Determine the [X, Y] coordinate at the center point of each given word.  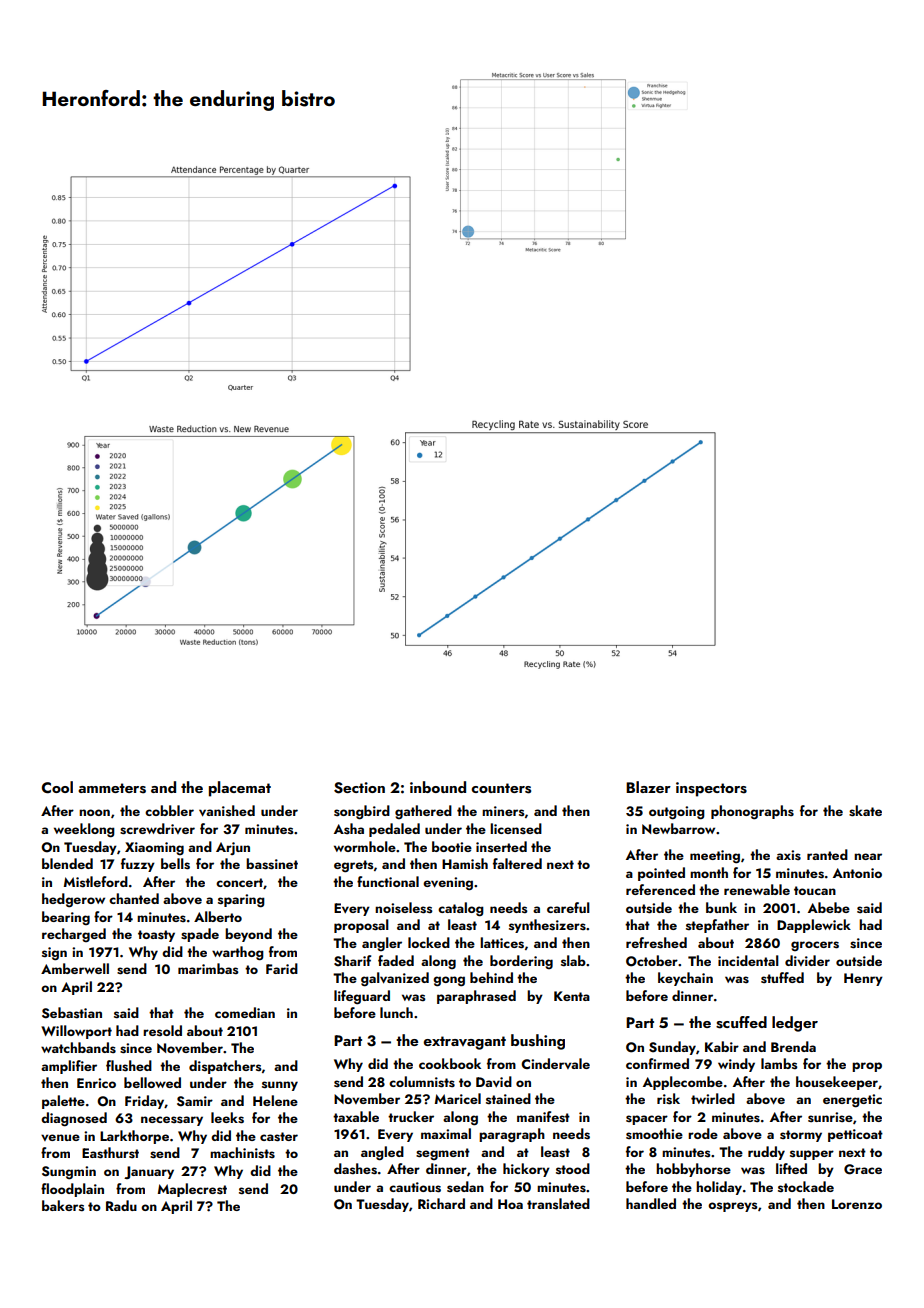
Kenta [572, 996]
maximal [446, 1133]
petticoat [855, 1135]
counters [501, 788]
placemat [240, 789]
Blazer [648, 787]
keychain [685, 979]
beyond [248, 935]
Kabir [722, 1046]
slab [573, 960]
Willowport [76, 1032]
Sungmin [69, 1173]
